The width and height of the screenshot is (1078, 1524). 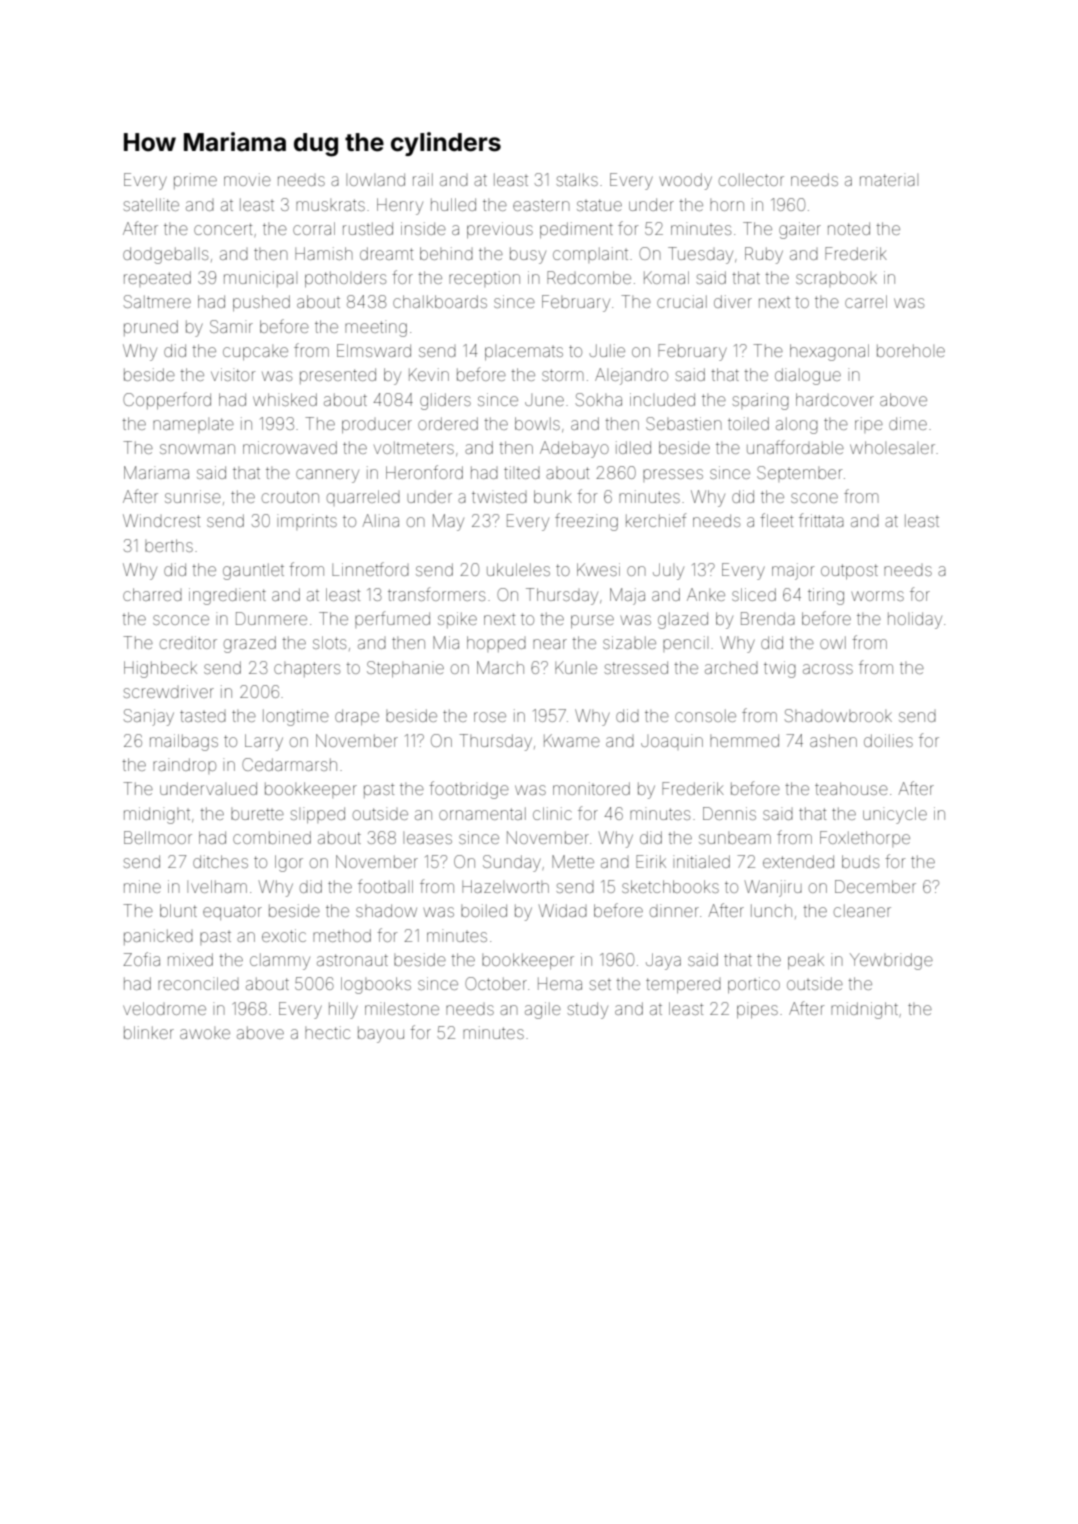 What do you see at coordinates (563, 910) in the screenshot?
I see `Widad` at bounding box center [563, 910].
